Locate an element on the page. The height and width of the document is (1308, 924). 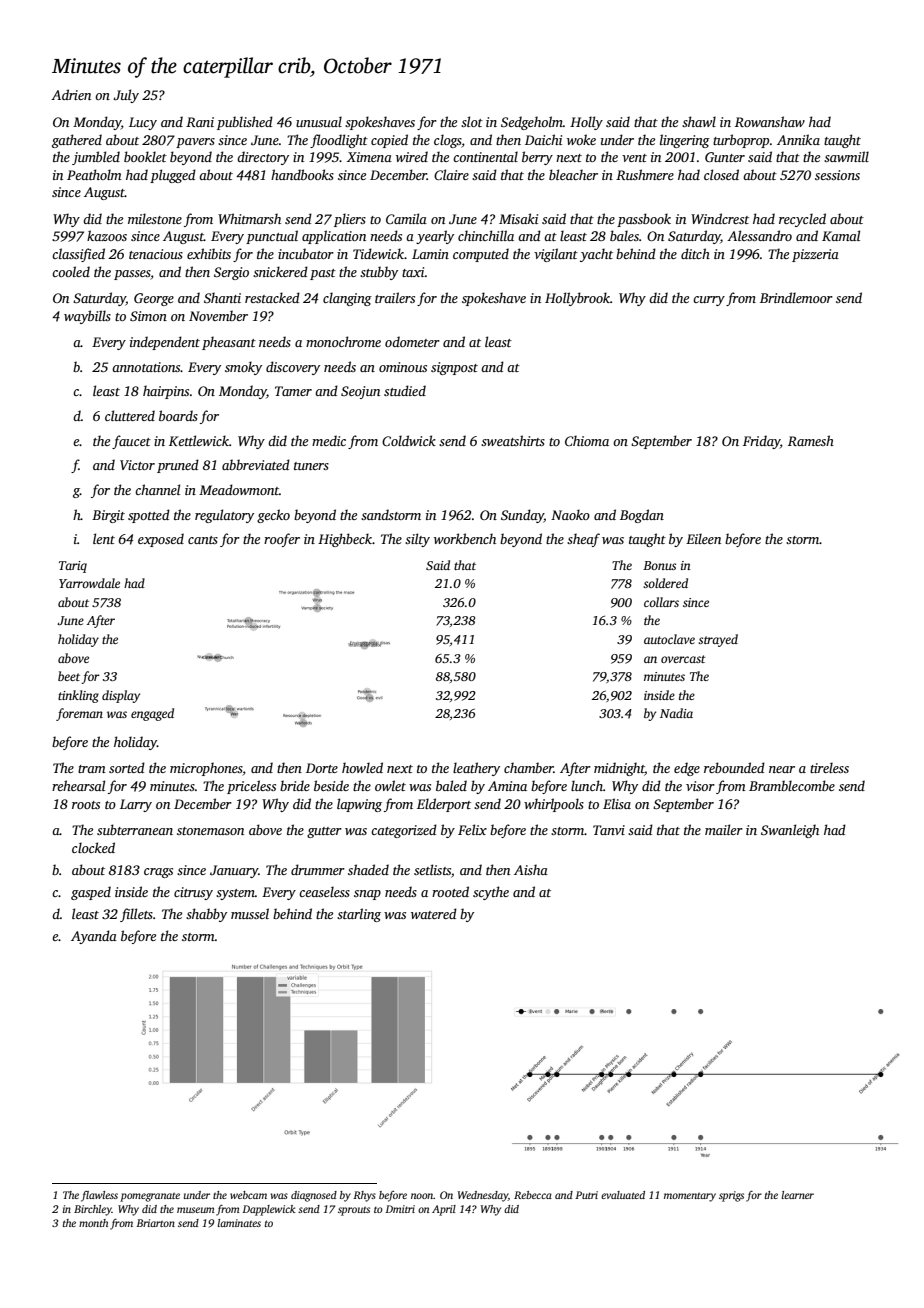
month is located at coordinates (93, 1223).
